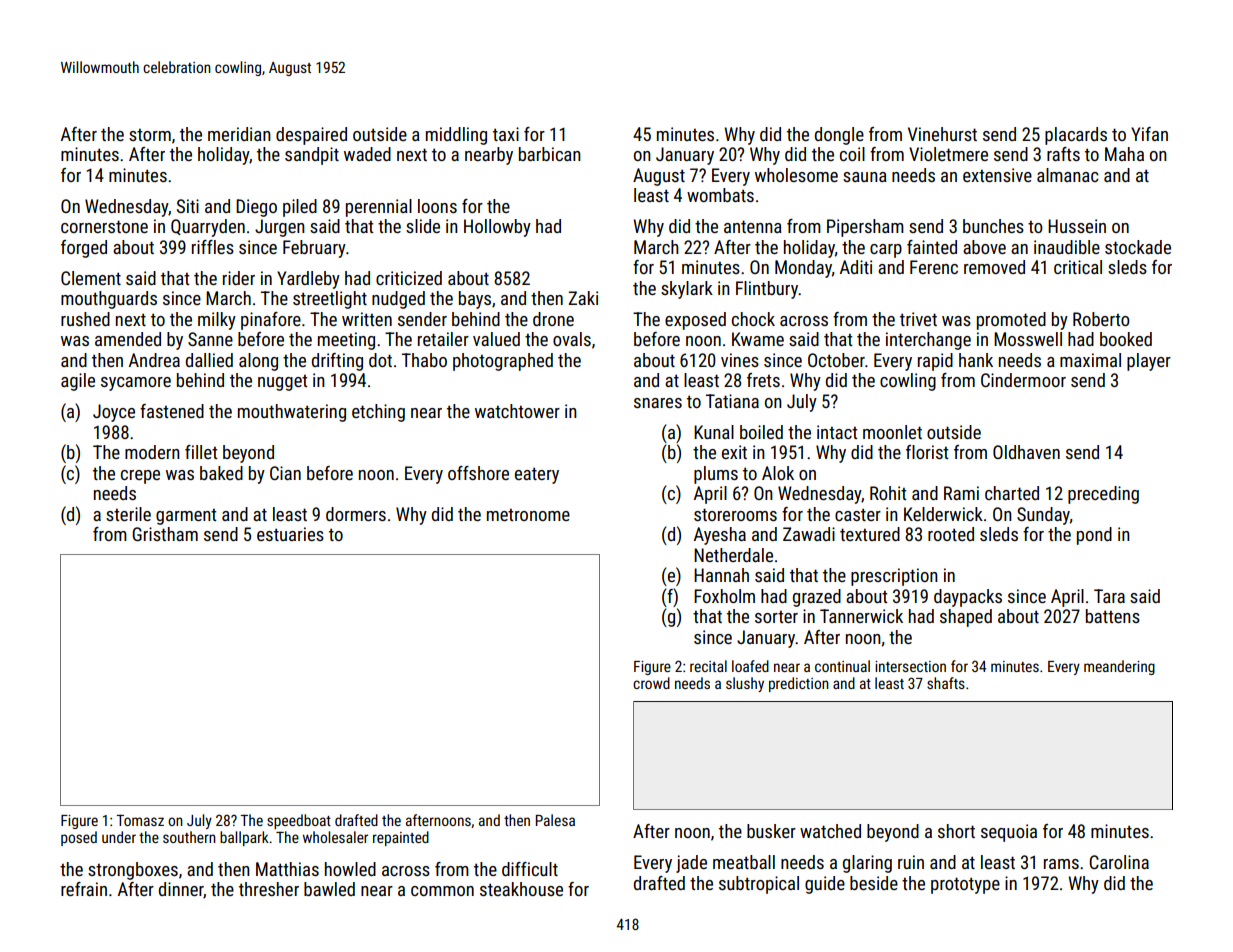 Image resolution: width=1233 pixels, height=952 pixels. I want to click on moonlet, so click(892, 432).
